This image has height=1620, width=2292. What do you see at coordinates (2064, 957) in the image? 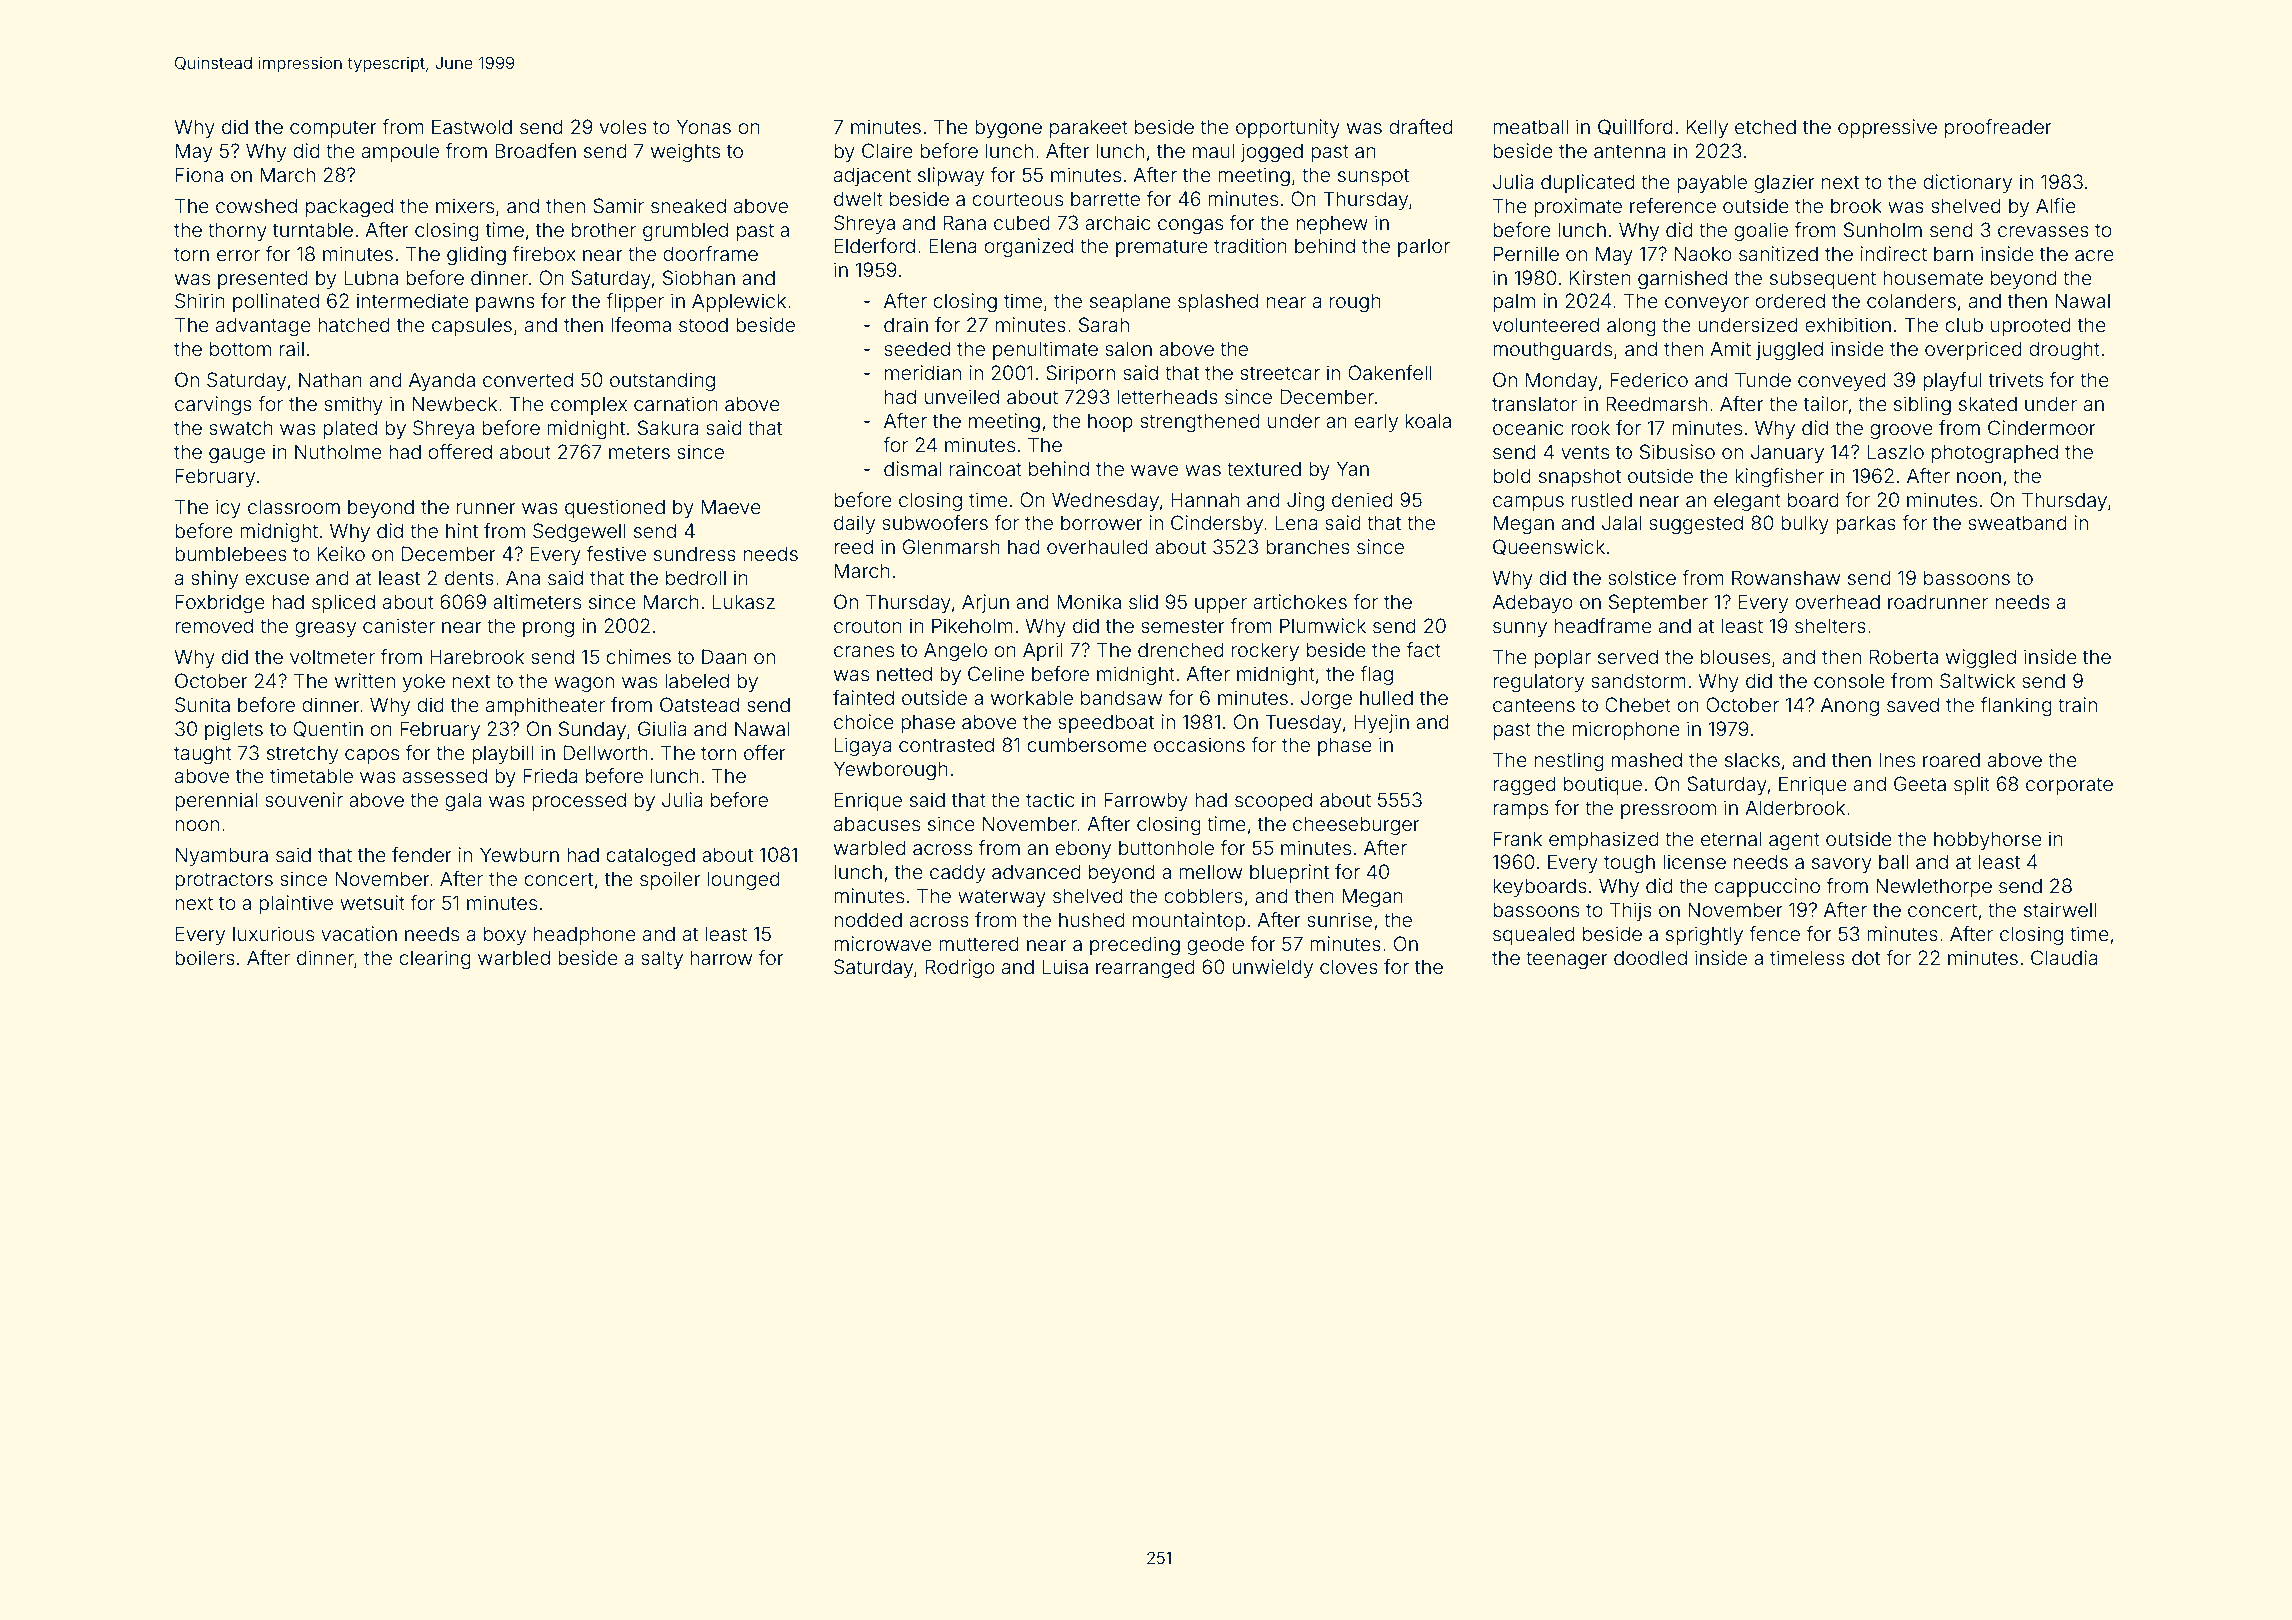
I see `Claudia` at bounding box center [2064, 957].
